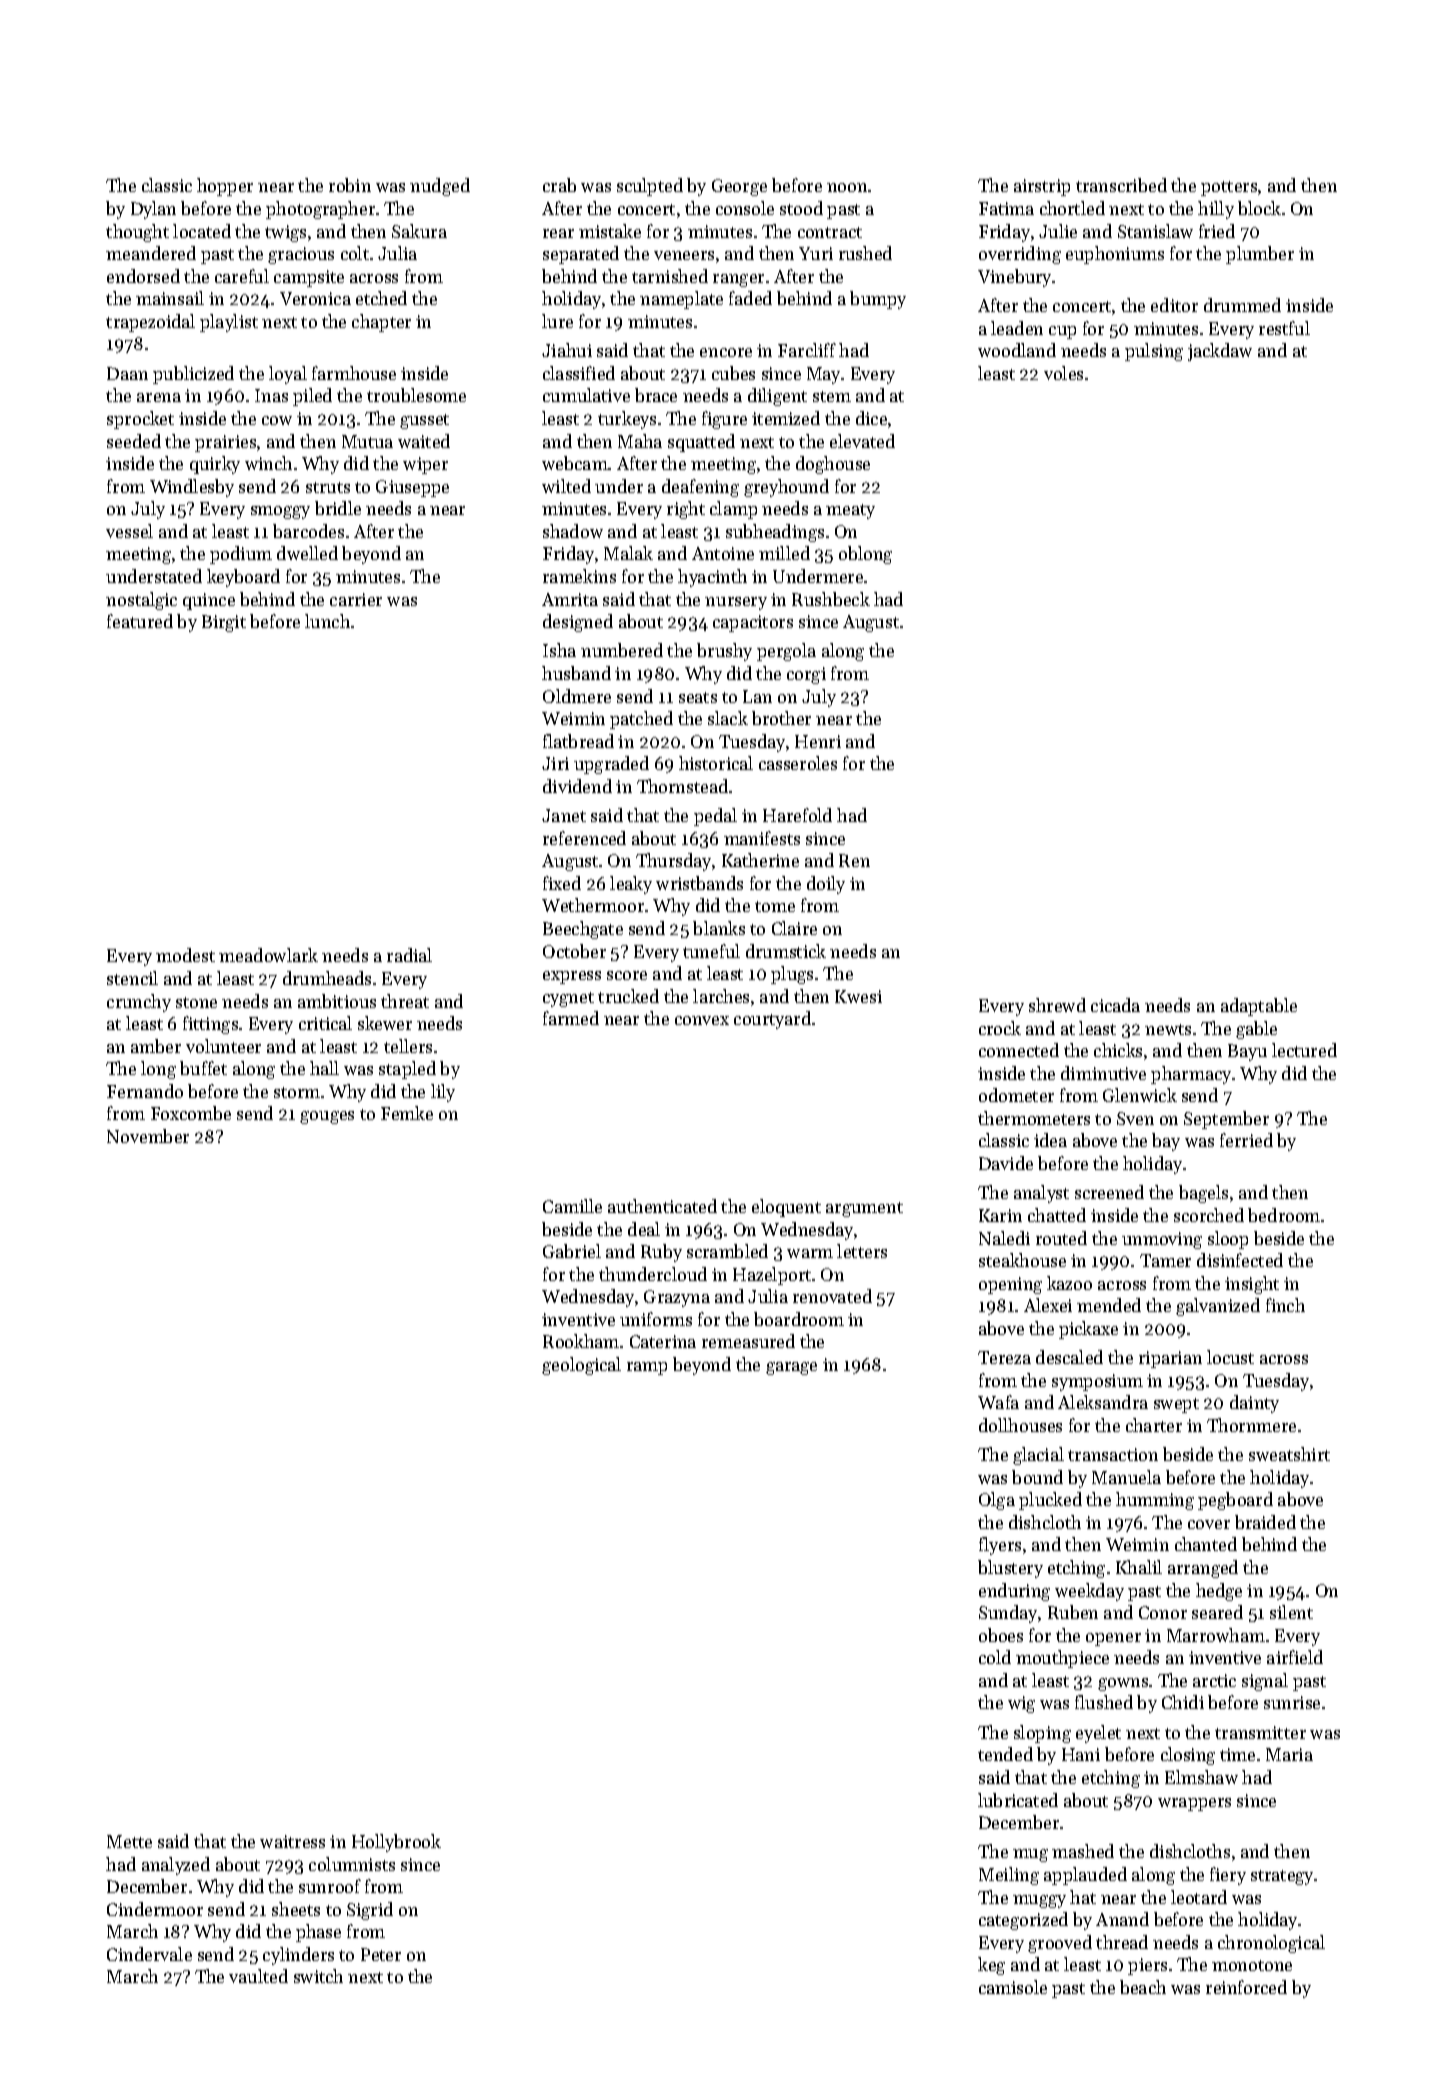 Image resolution: width=1450 pixels, height=2100 pixels. Describe the element at coordinates (381, 1954) in the screenshot. I see `Peter` at that location.
